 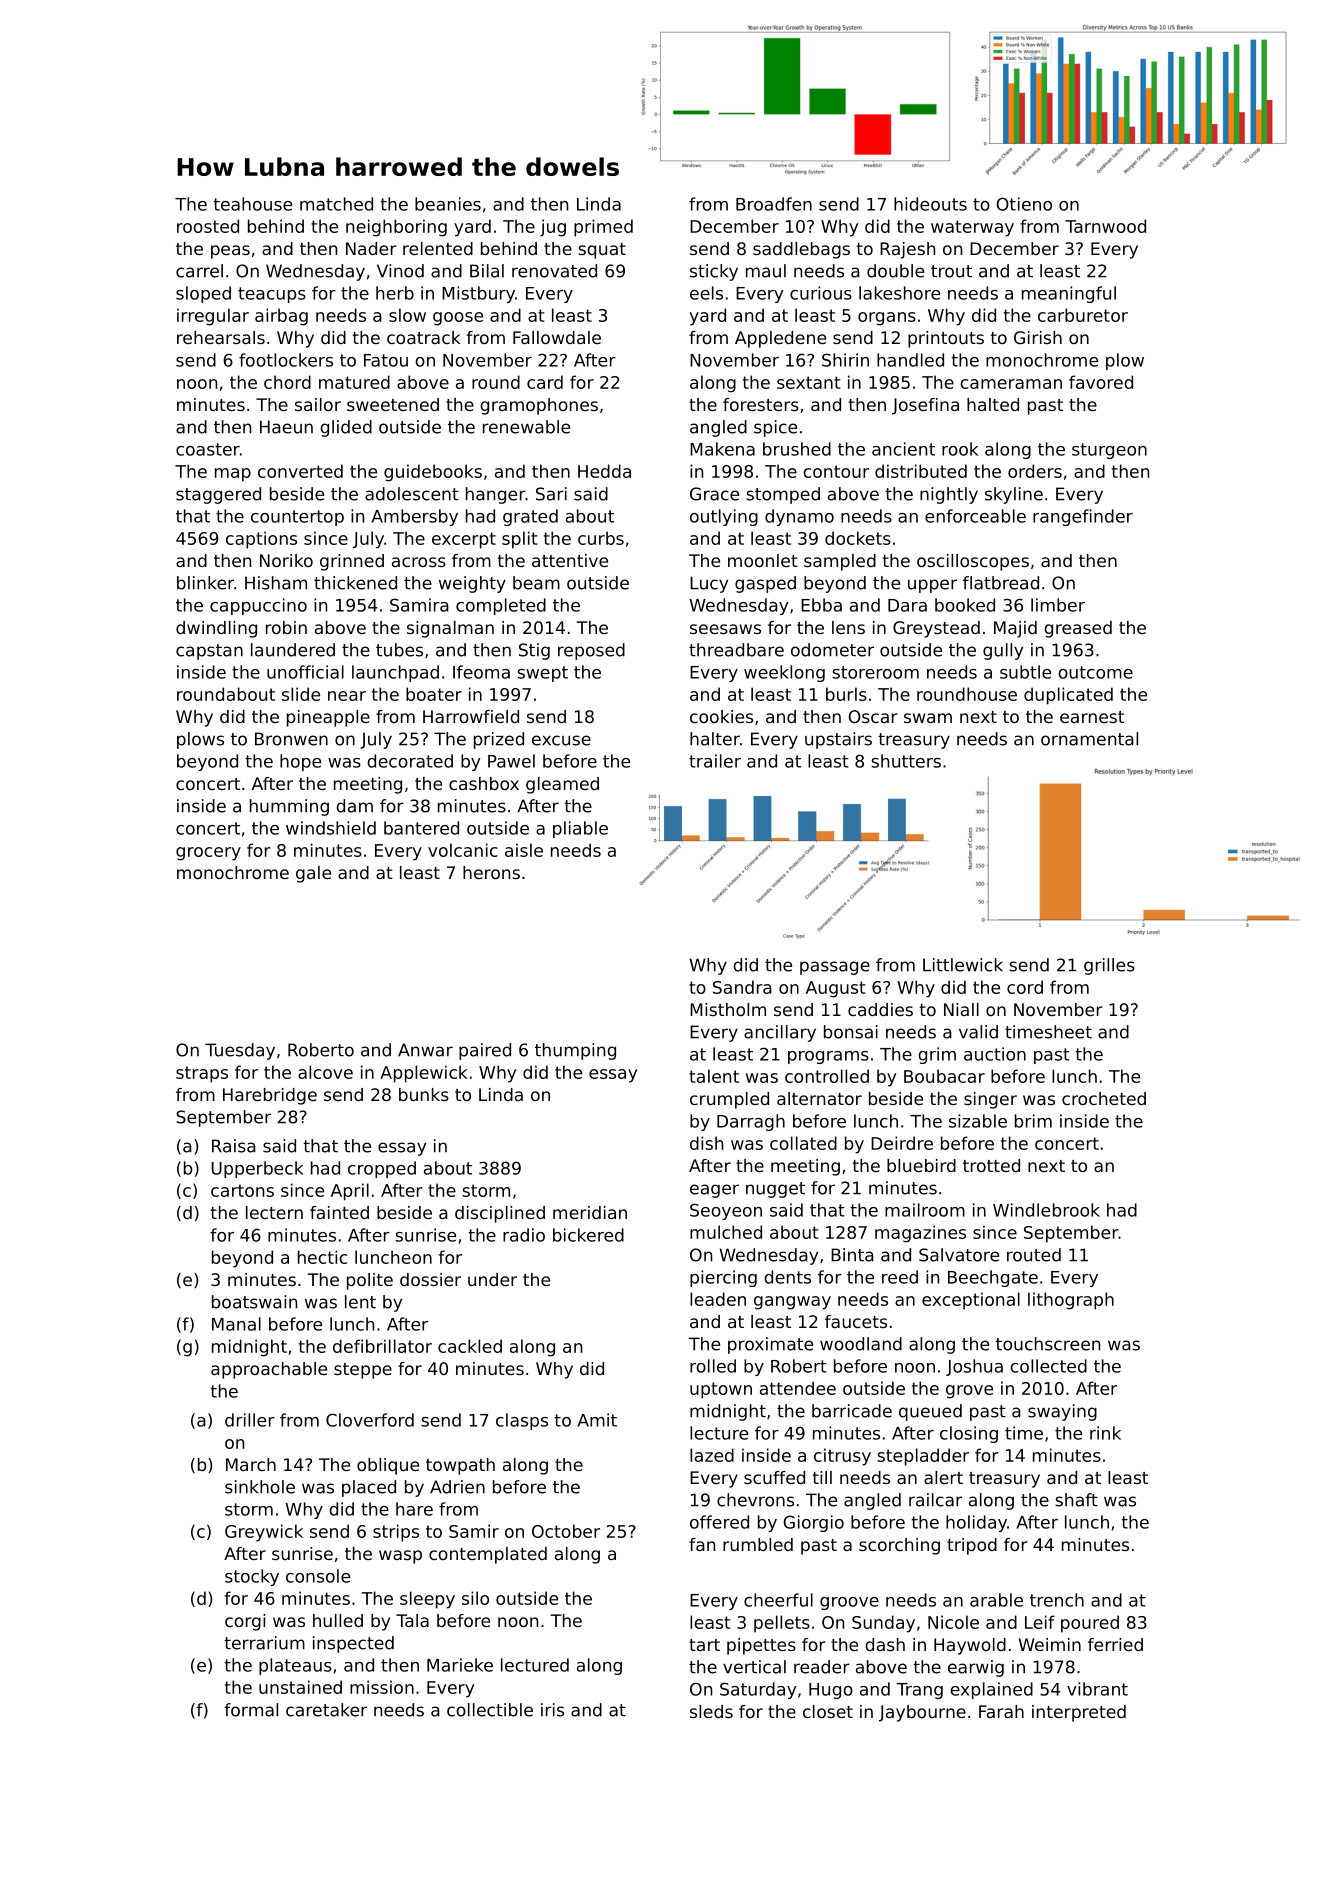 I want to click on hideouts, so click(x=930, y=204).
